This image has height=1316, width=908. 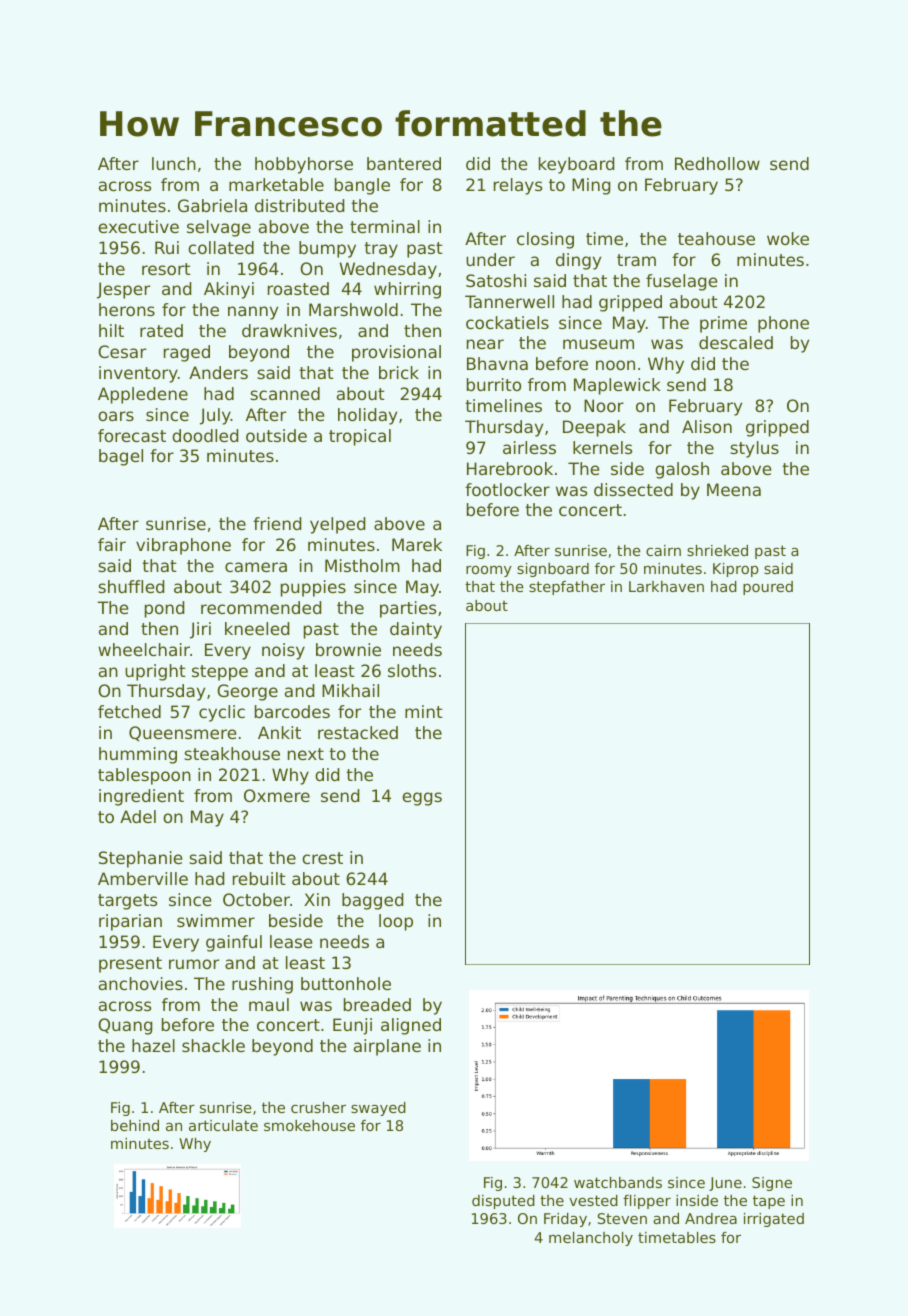 I want to click on swayed, so click(x=378, y=1109).
